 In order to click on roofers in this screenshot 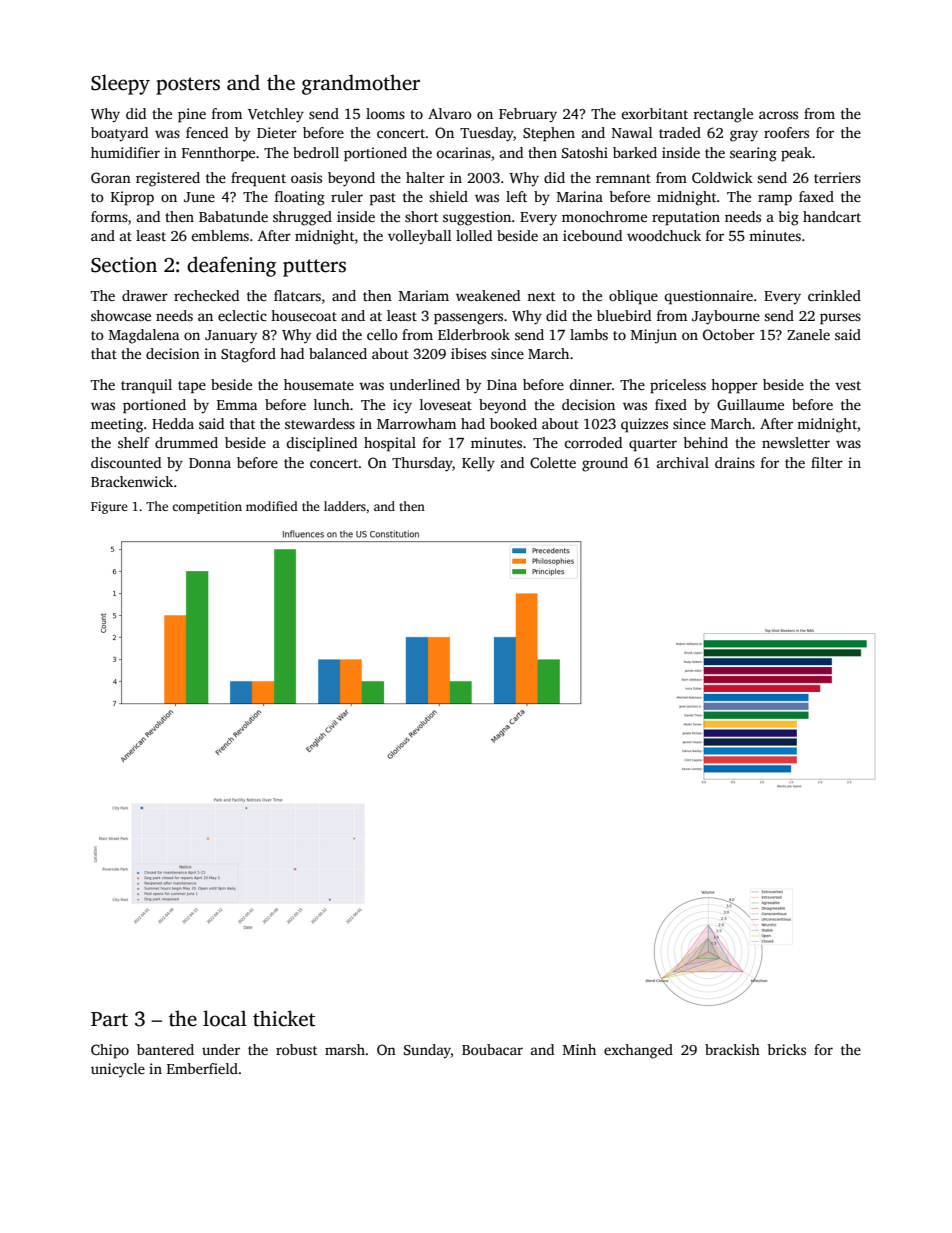, I will do `click(786, 132)`.
